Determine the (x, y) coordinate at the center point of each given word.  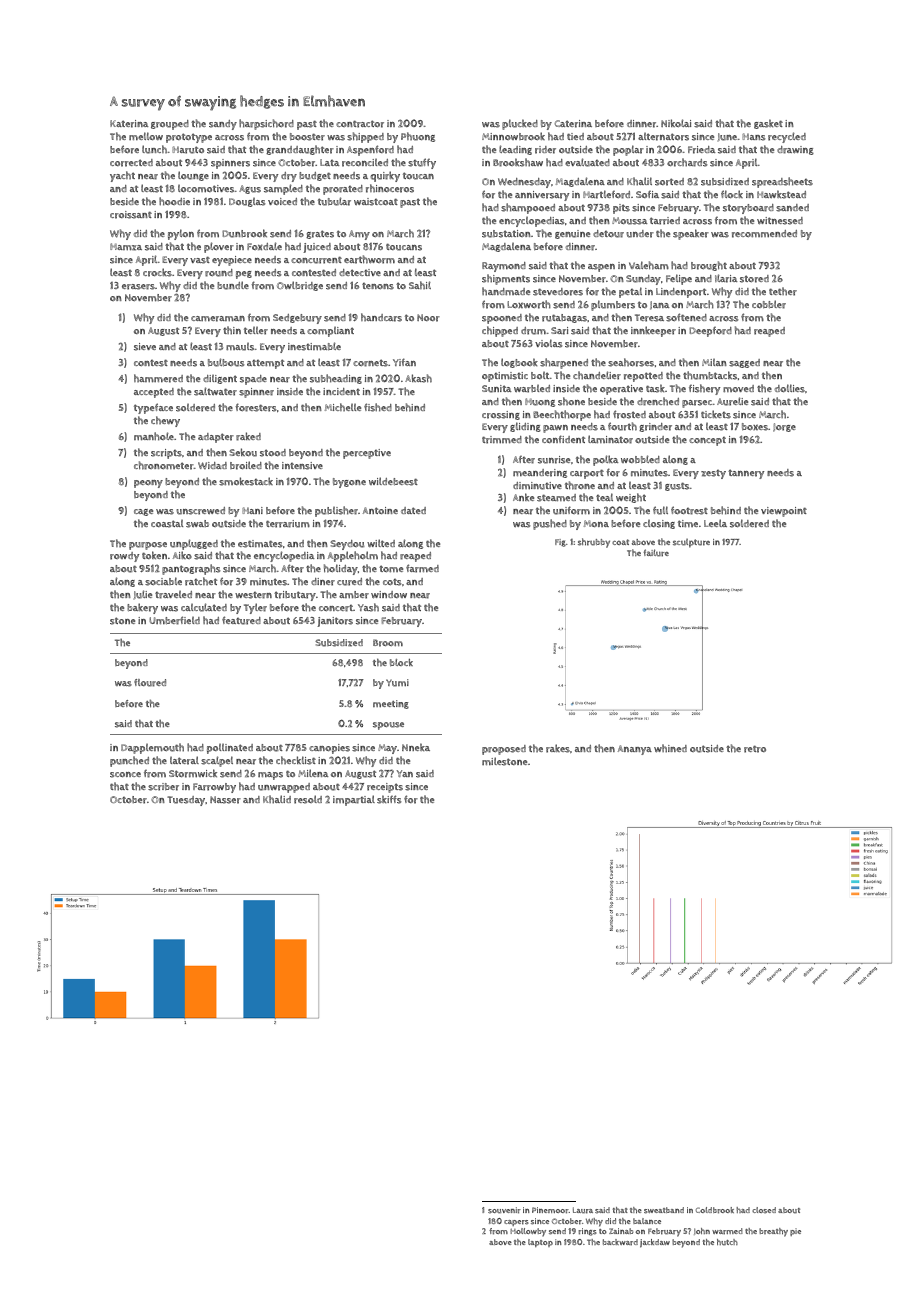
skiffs (389, 799)
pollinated (230, 749)
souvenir (504, 1210)
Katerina (129, 124)
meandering (540, 473)
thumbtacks (710, 375)
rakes (558, 748)
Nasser (225, 800)
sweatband (664, 1210)
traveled (173, 595)
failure (656, 553)
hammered (158, 378)
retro (755, 749)
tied (575, 136)
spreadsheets (782, 182)
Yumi (397, 683)
